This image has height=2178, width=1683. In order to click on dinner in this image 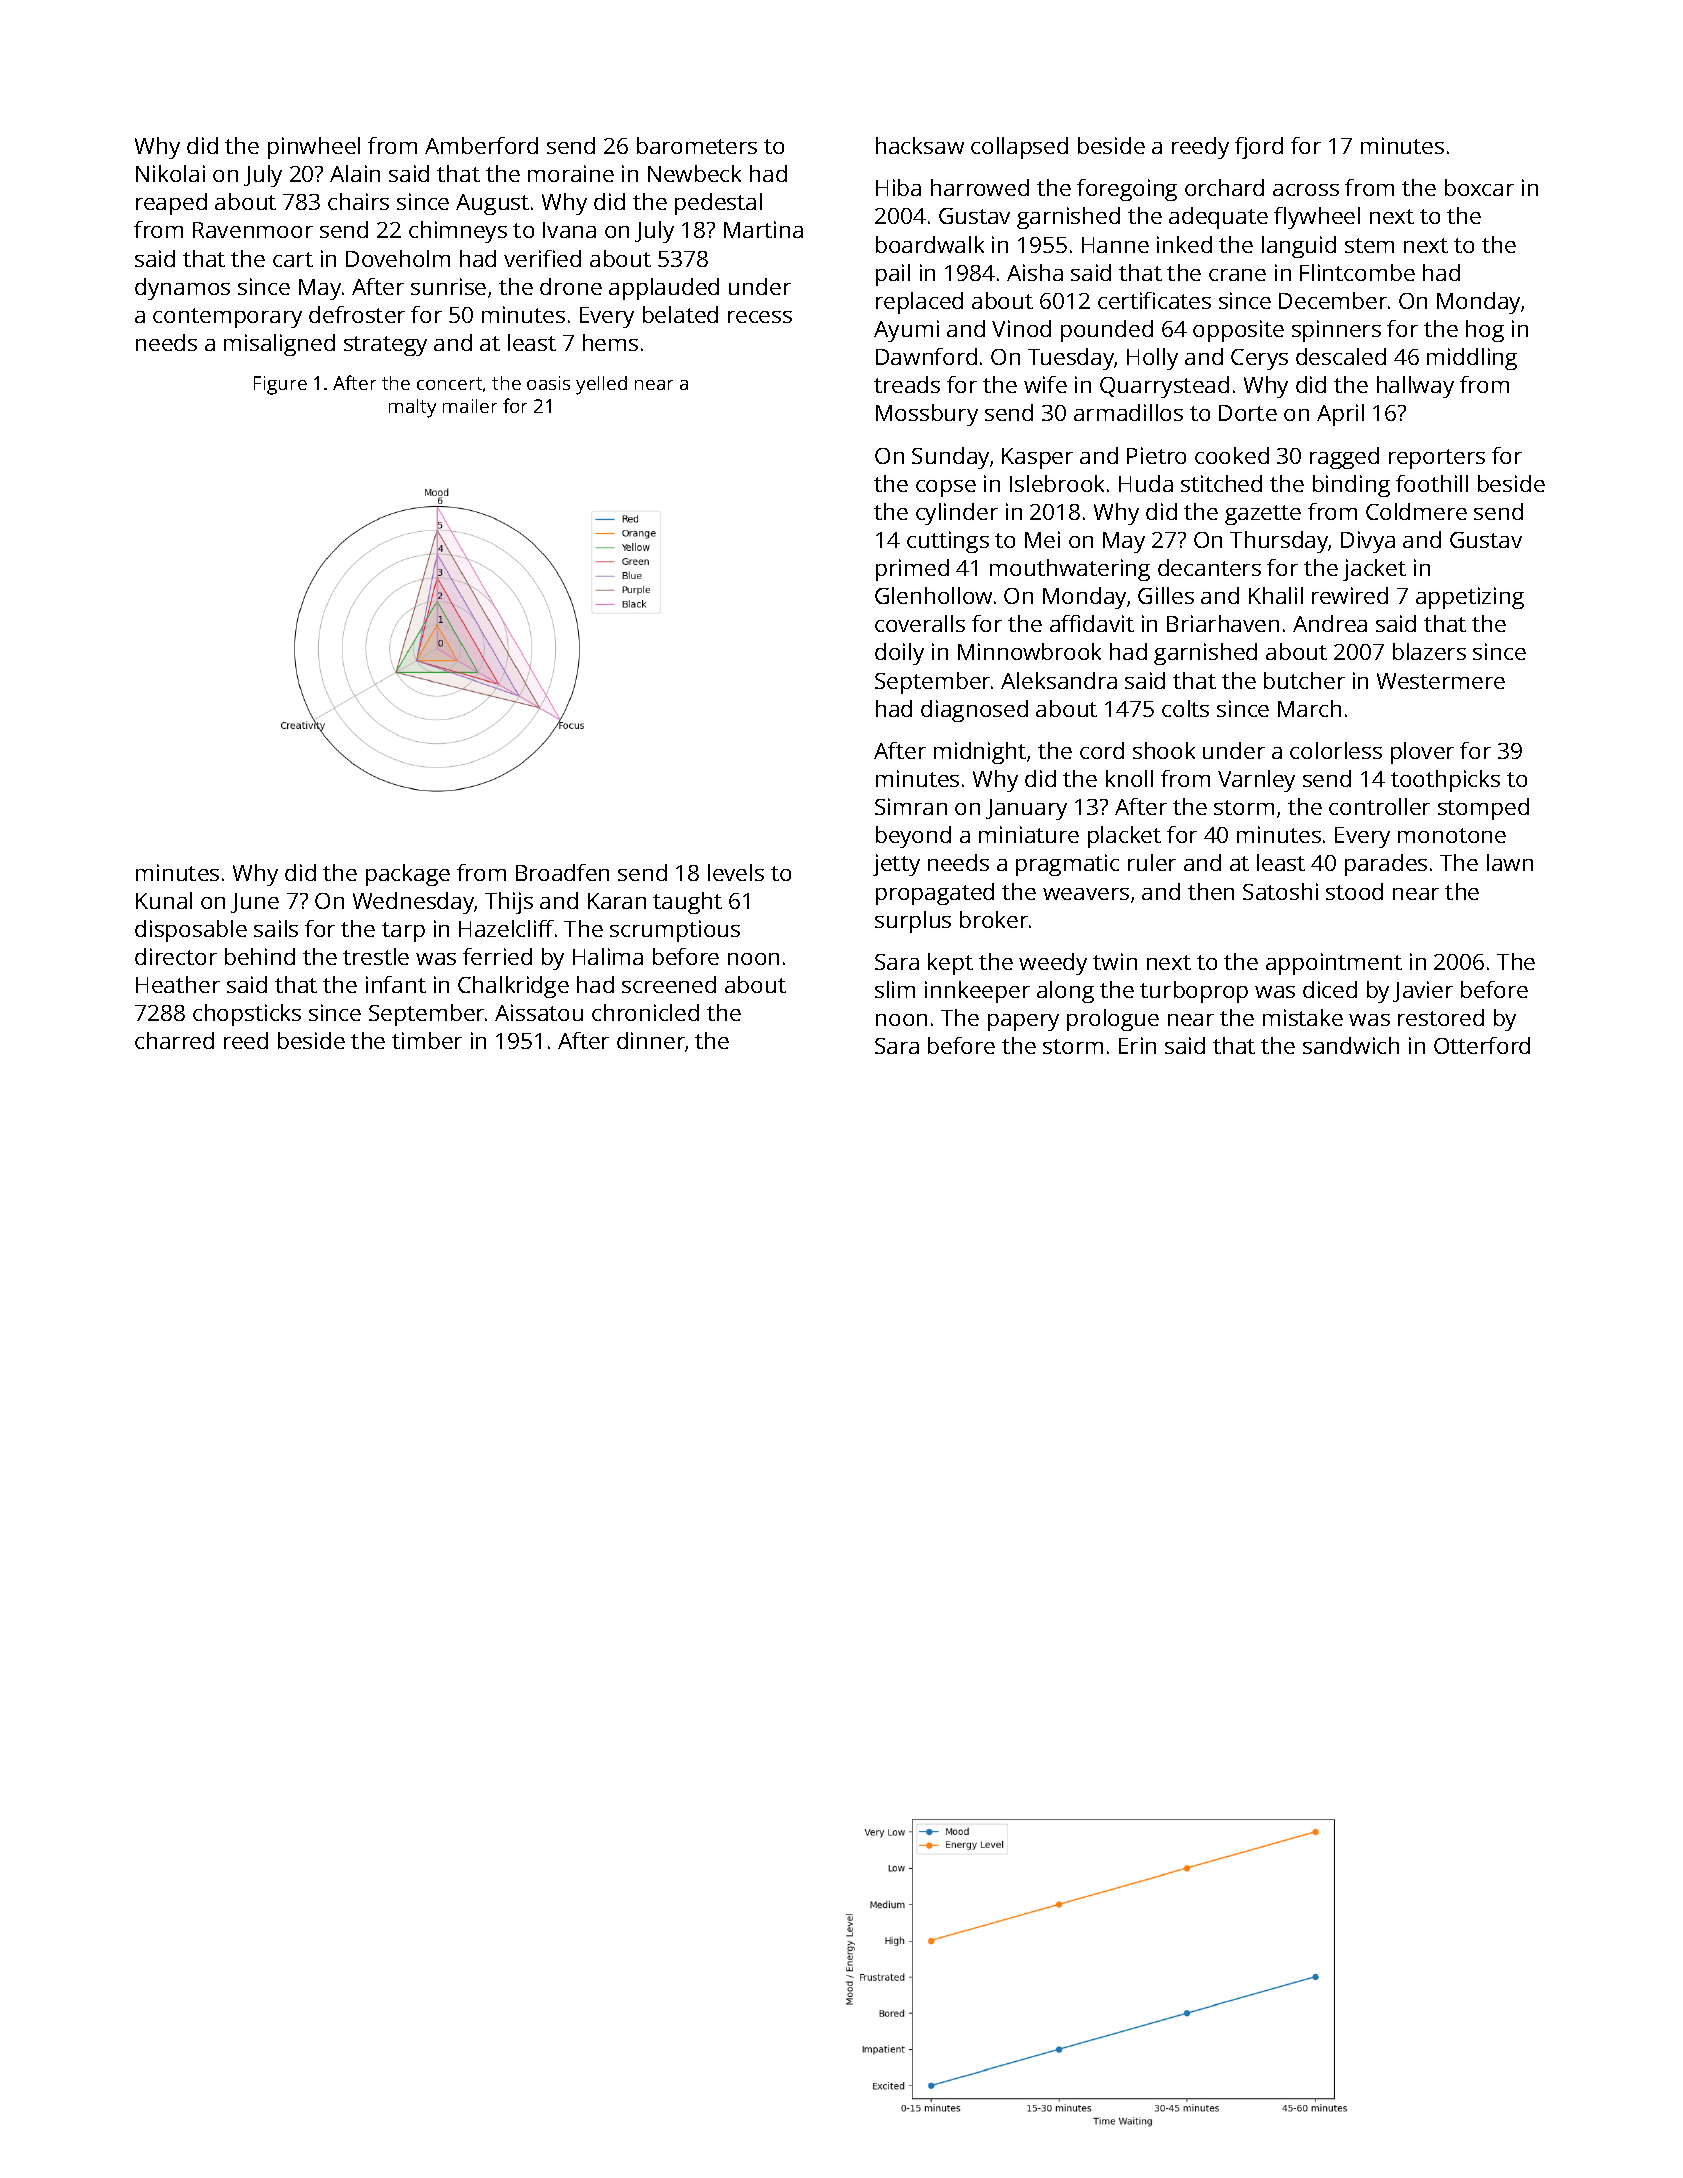, I will do `click(651, 1040)`.
